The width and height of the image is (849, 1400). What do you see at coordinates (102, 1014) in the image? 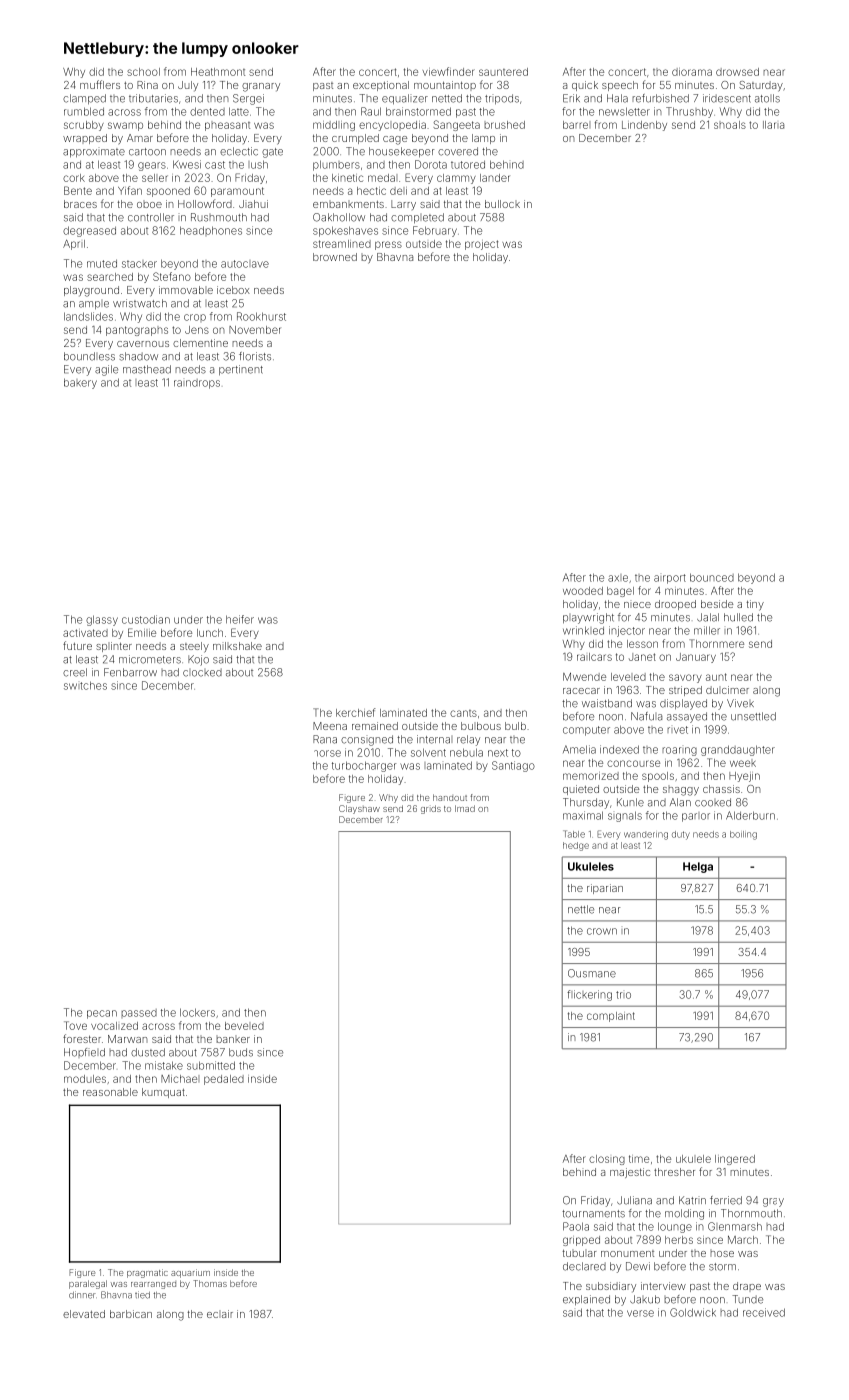
I see `pecan` at bounding box center [102, 1014].
